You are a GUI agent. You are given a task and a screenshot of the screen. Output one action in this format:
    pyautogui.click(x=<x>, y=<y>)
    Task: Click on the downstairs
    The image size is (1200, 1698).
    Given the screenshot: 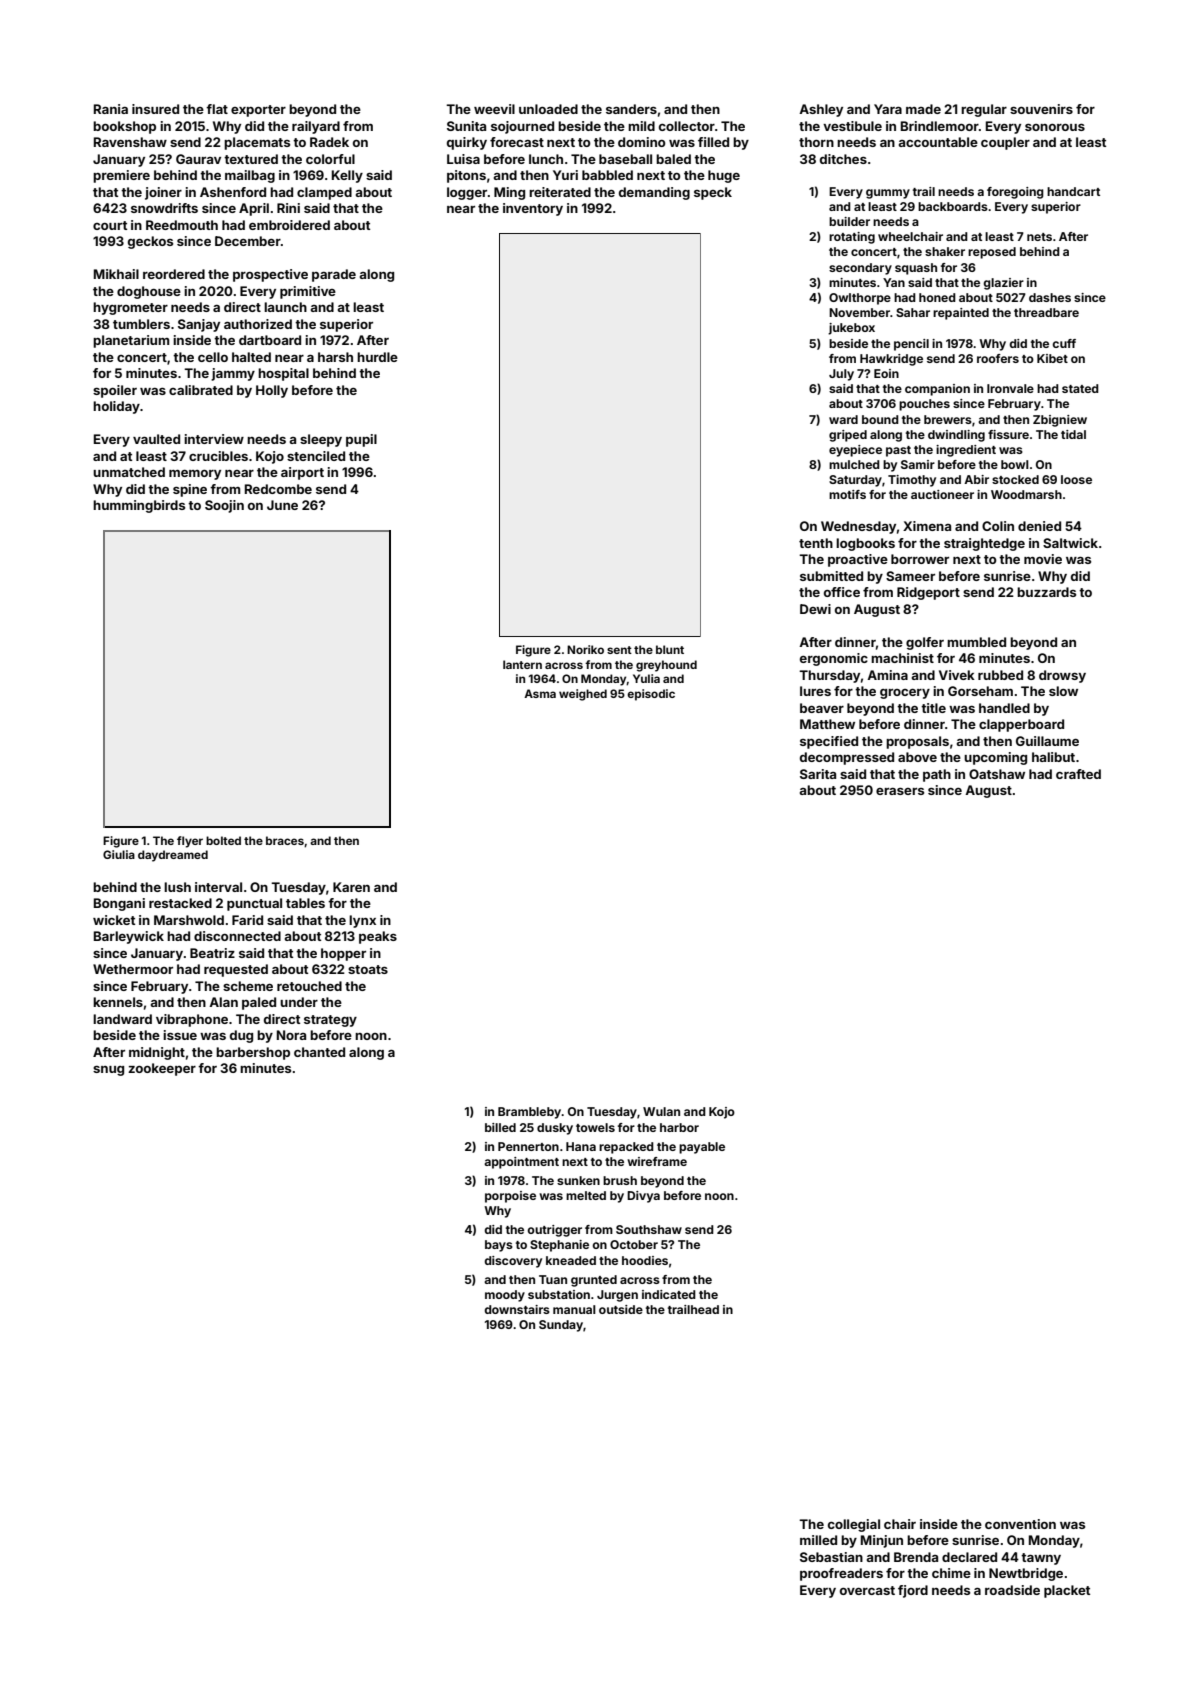 What is the action you would take?
    pyautogui.click(x=517, y=1309)
